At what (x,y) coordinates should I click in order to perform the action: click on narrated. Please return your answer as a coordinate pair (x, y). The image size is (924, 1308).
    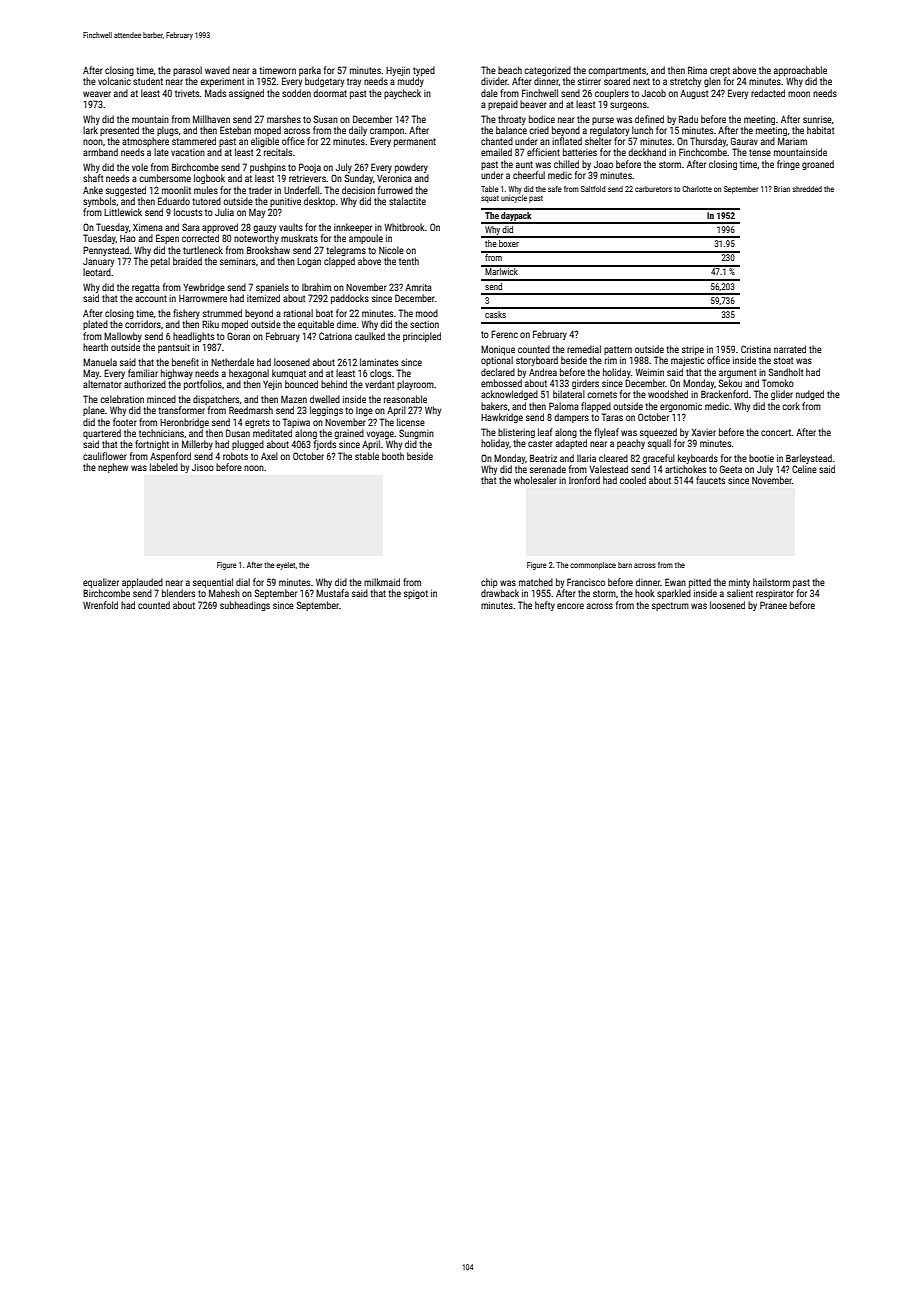
    Looking at the image, I should click on (790, 349).
